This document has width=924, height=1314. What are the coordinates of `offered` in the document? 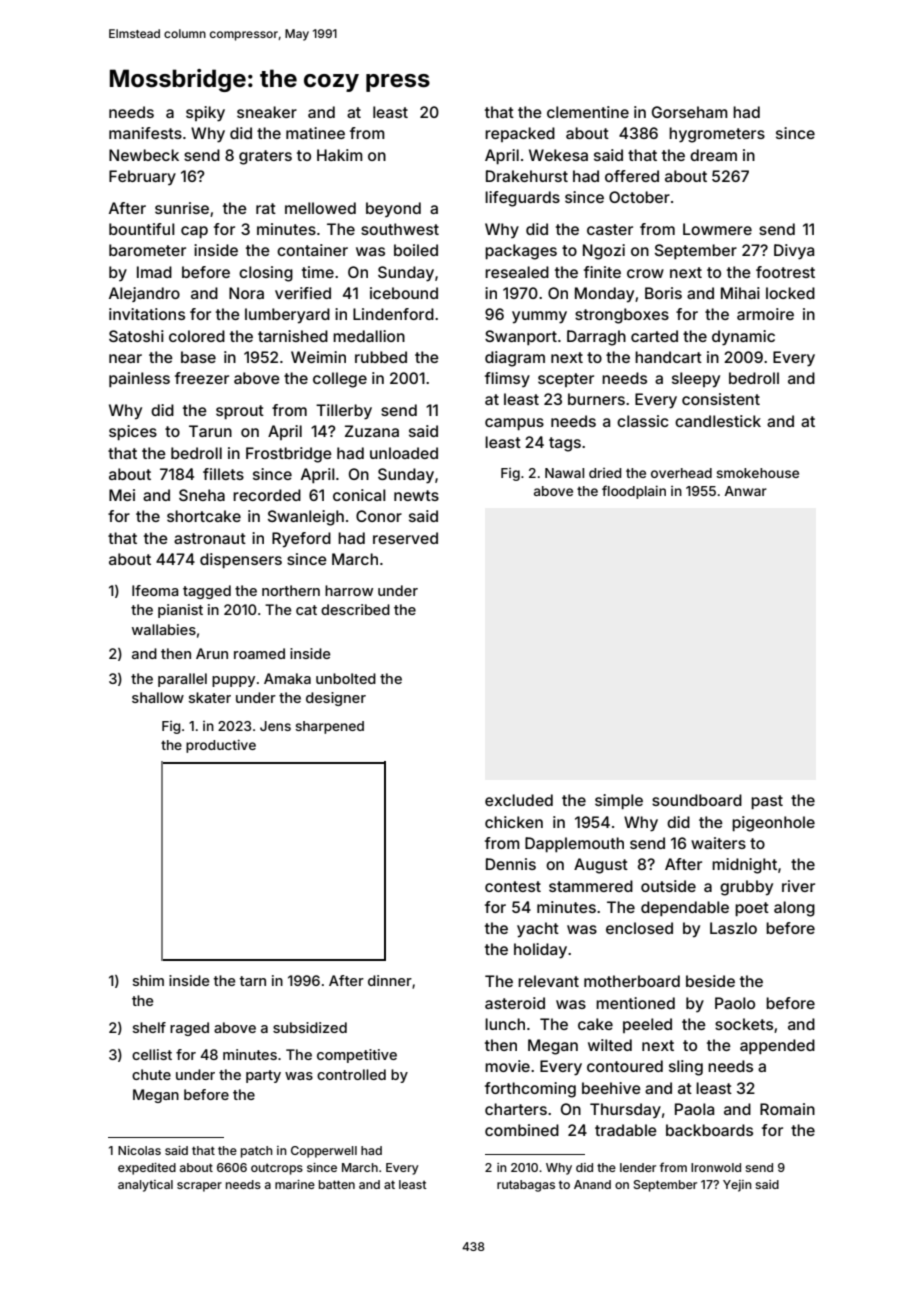 It's located at (632, 176).
